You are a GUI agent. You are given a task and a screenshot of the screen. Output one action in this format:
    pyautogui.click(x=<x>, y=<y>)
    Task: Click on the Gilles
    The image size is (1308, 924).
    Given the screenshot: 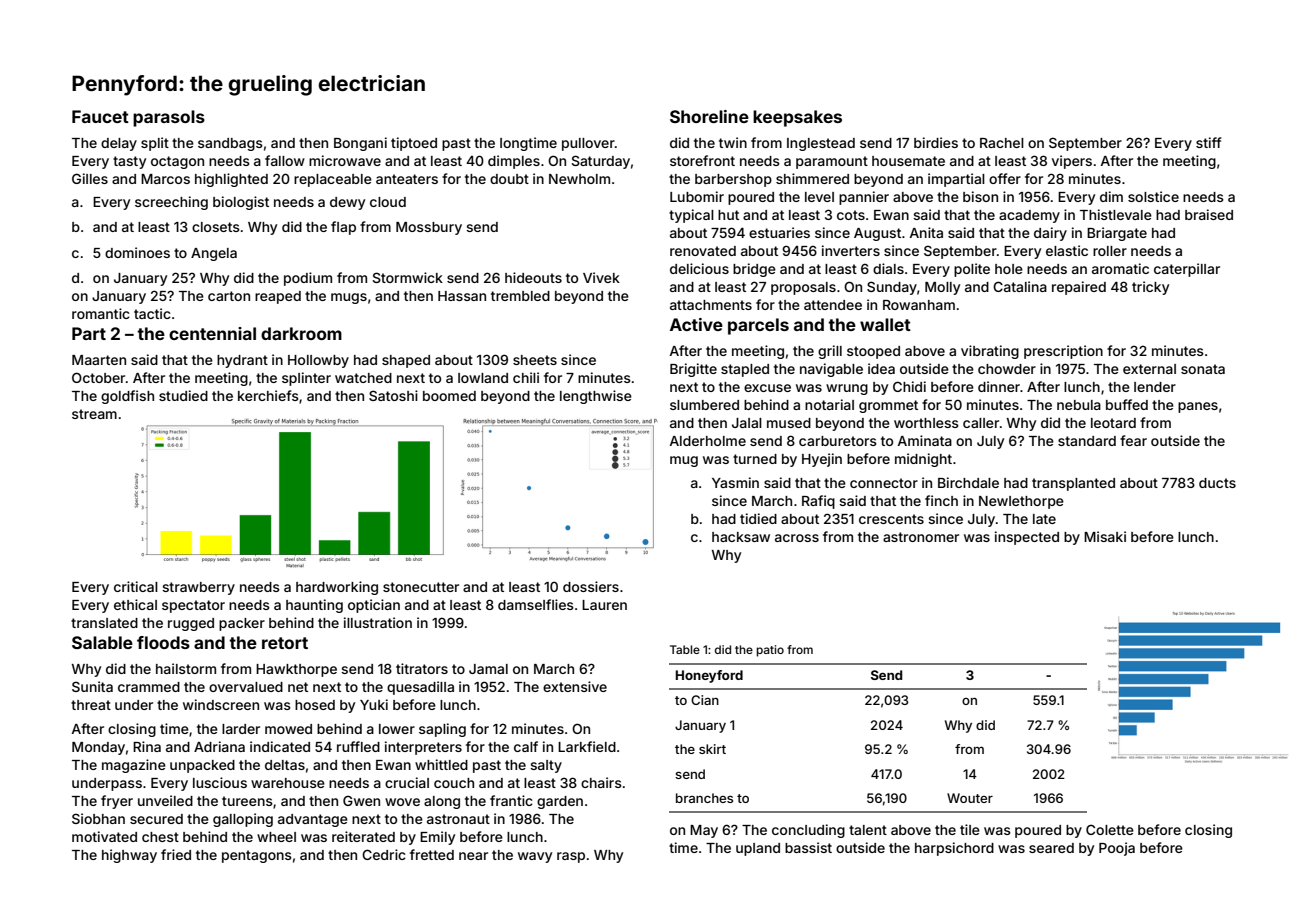 What is the action you would take?
    pyautogui.click(x=90, y=178)
